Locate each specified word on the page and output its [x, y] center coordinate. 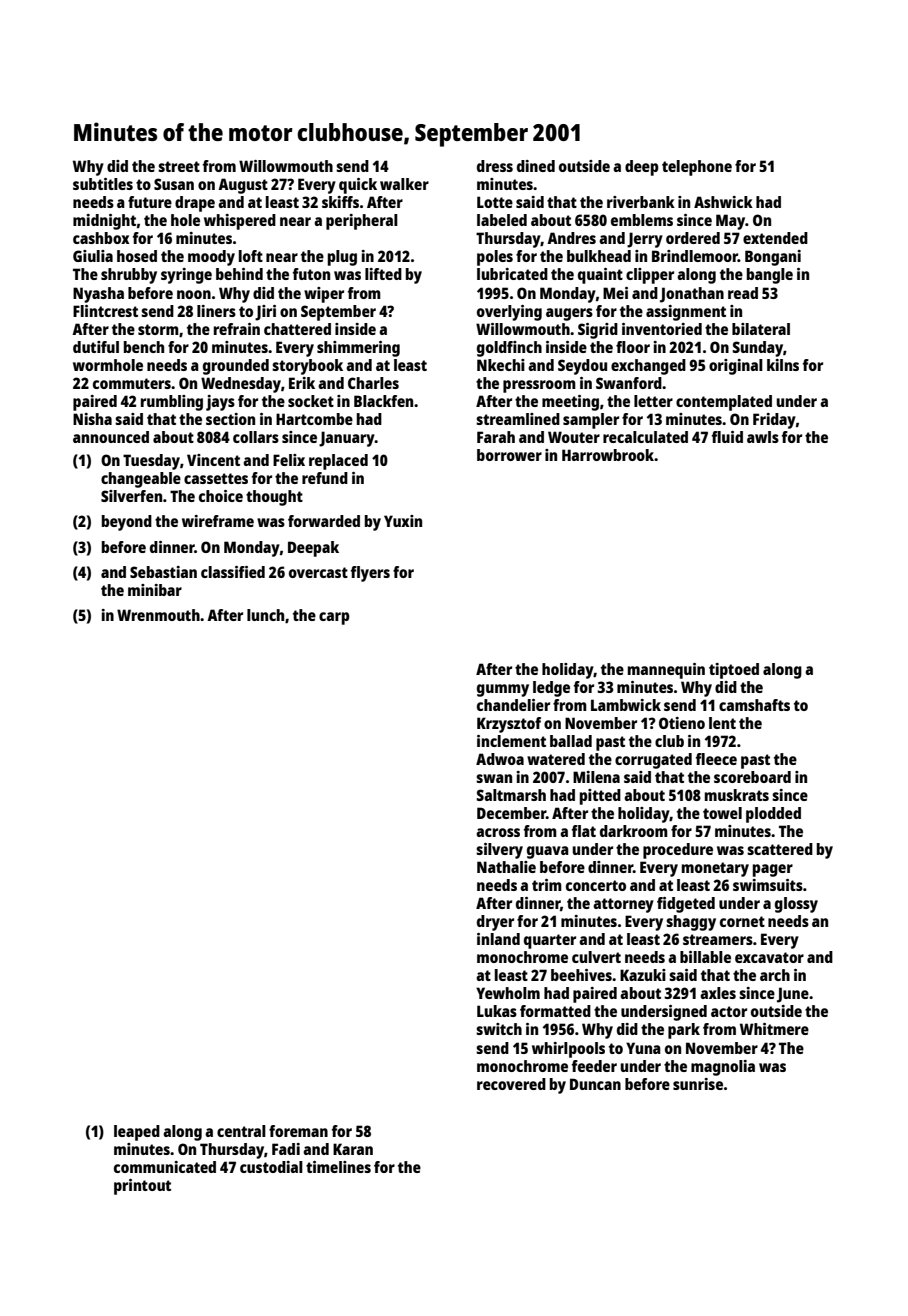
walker [404, 184]
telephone [697, 168]
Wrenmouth [158, 615]
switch [499, 1029]
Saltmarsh [511, 795]
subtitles [103, 184]
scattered [780, 849]
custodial [271, 1167]
